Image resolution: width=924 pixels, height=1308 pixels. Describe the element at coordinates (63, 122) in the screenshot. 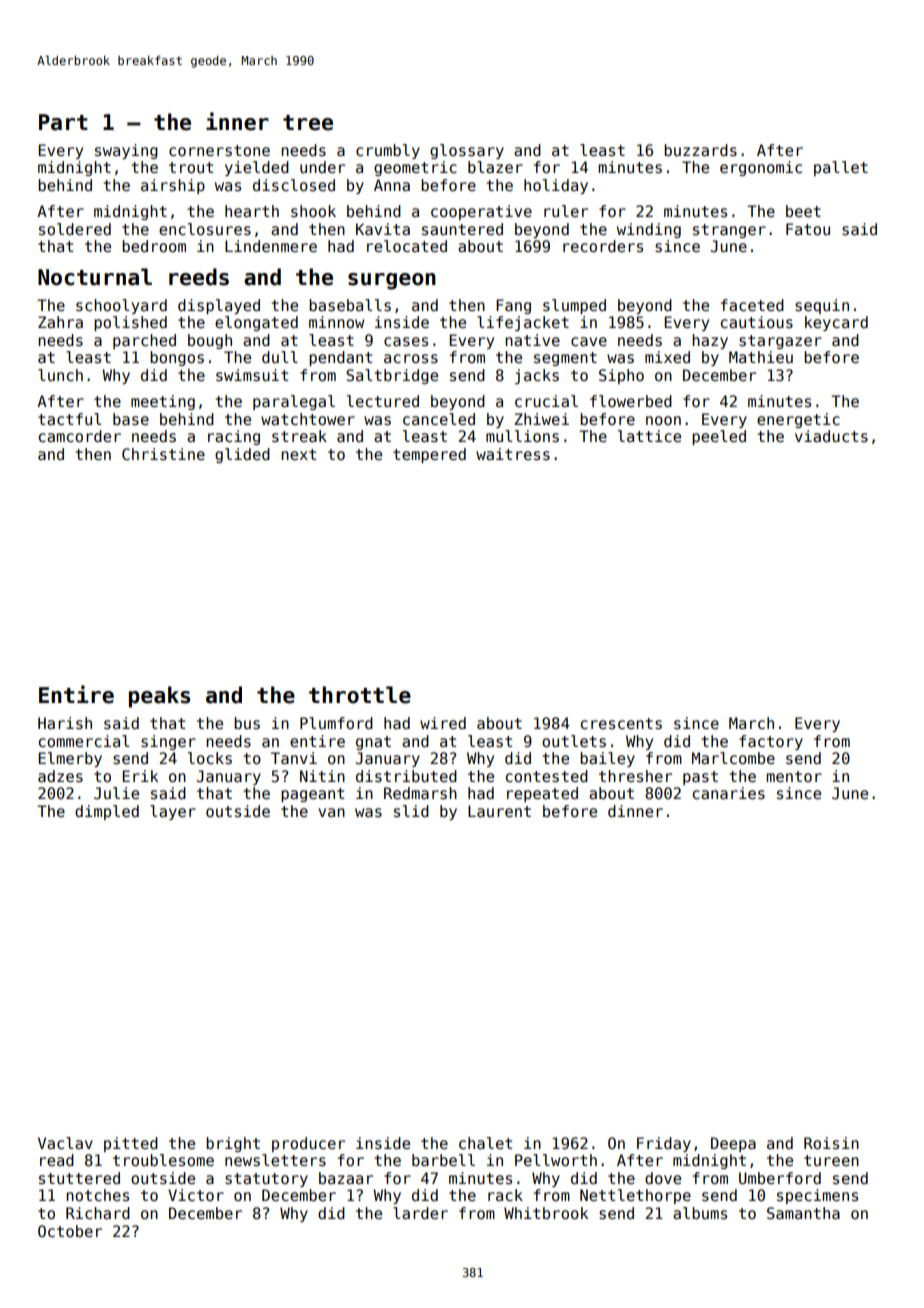

I see `Part` at that location.
